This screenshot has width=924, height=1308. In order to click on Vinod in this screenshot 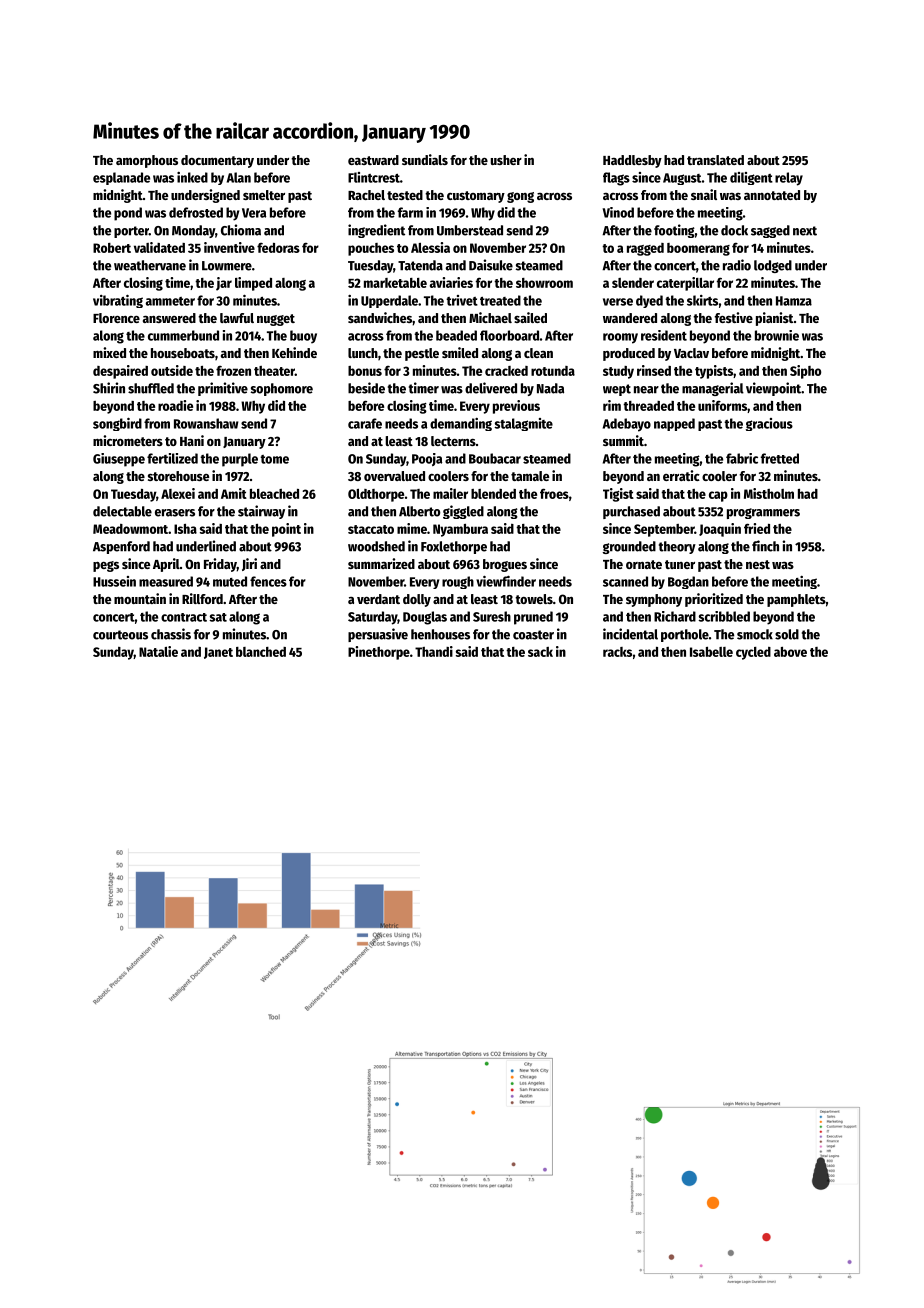, I will do `click(618, 212)`.
